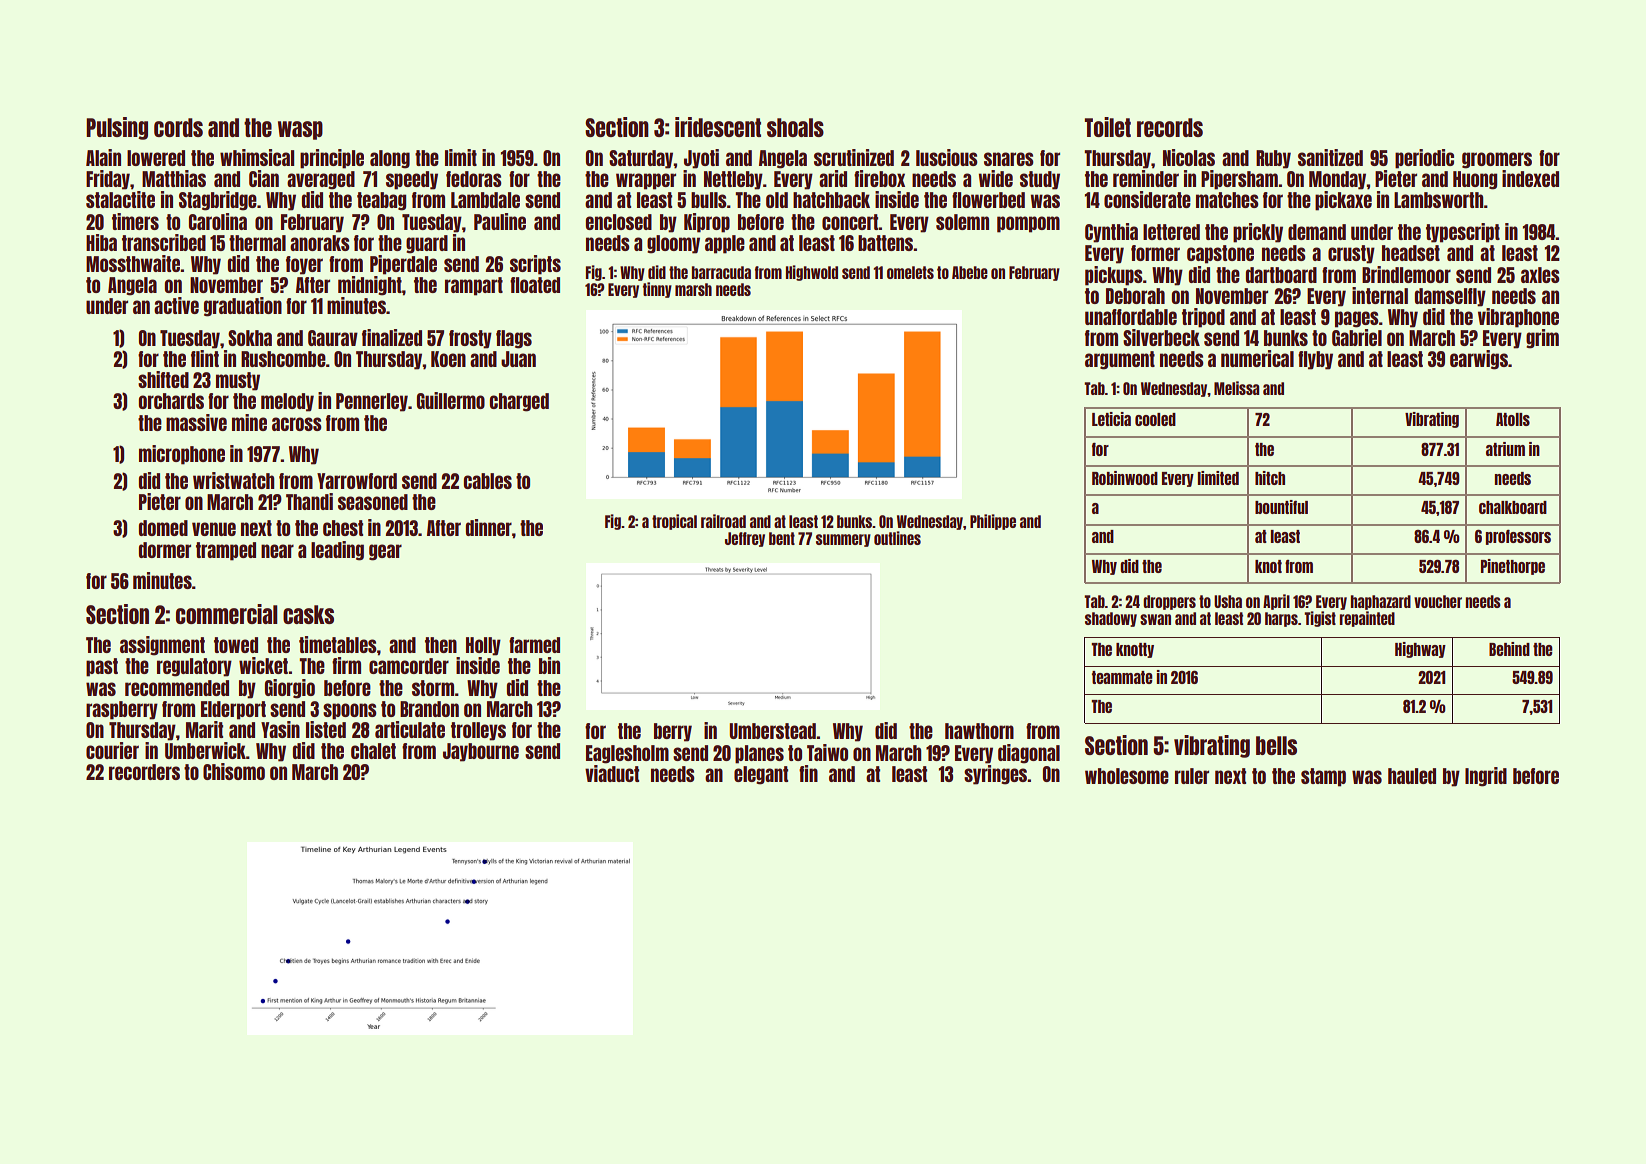  Describe the element at coordinates (1505, 449) in the screenshot. I see `atrium` at that location.
